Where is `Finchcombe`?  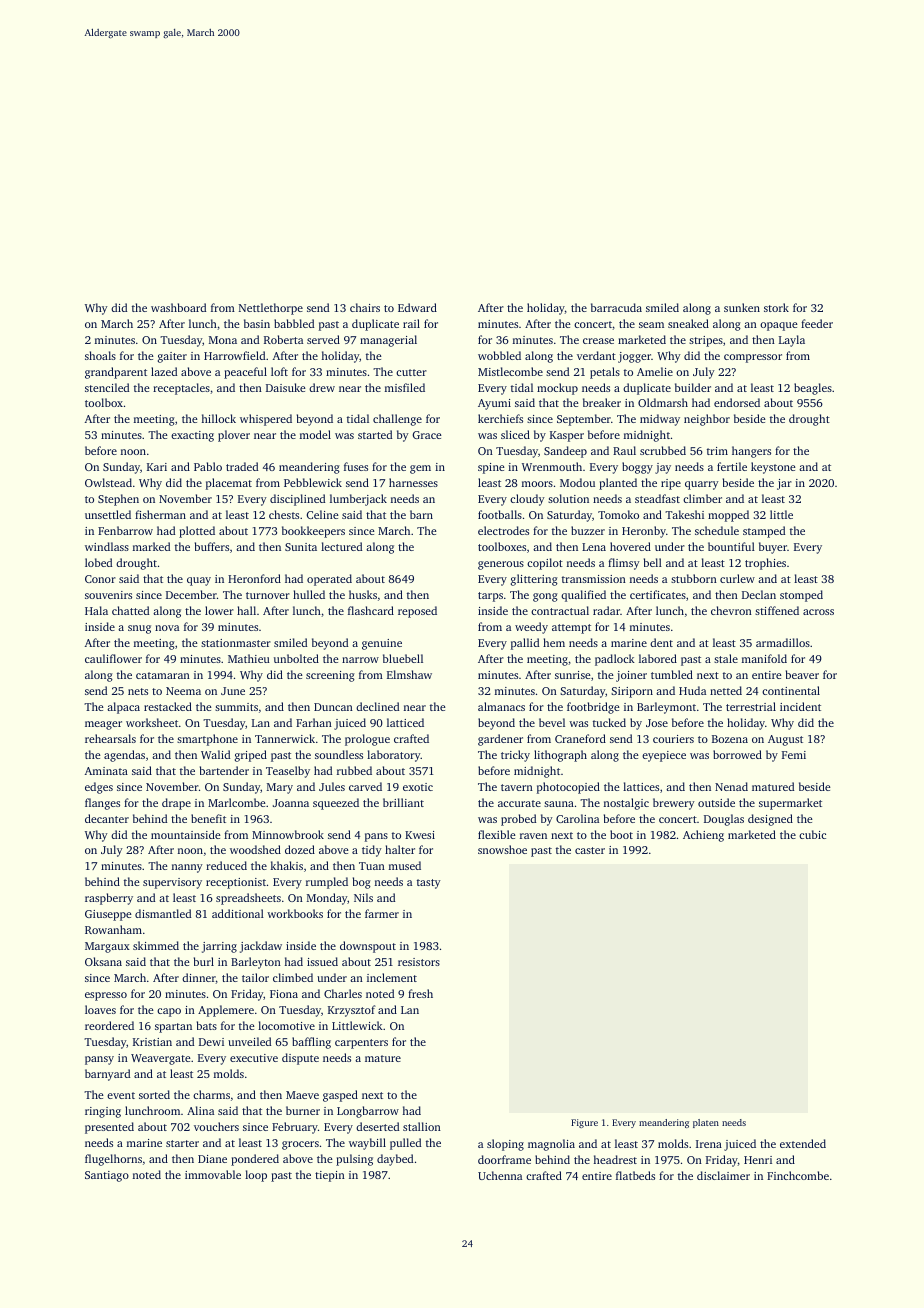 Finchcombe is located at coordinates (798, 1175).
